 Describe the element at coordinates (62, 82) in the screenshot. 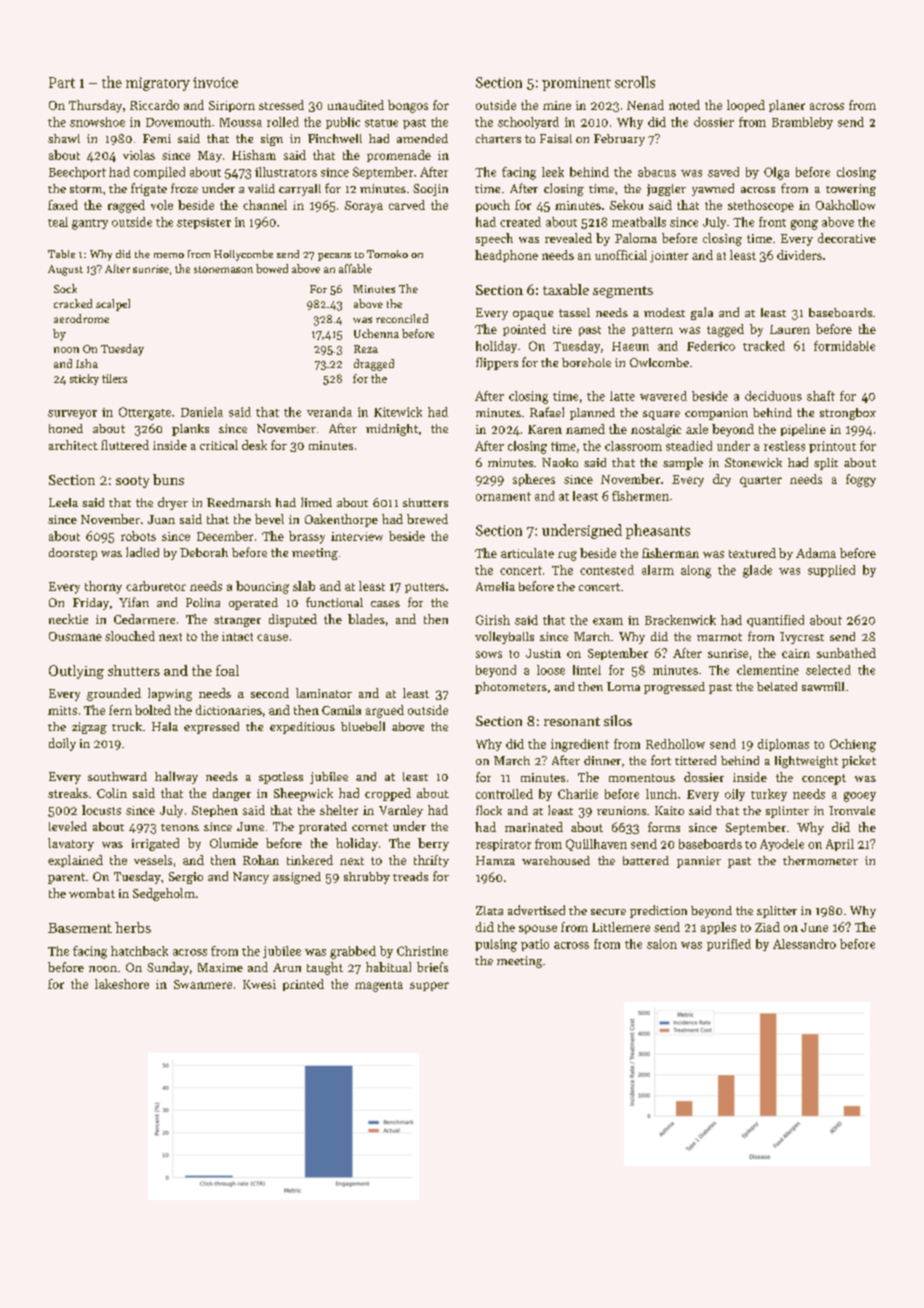

I see `Part` at that location.
